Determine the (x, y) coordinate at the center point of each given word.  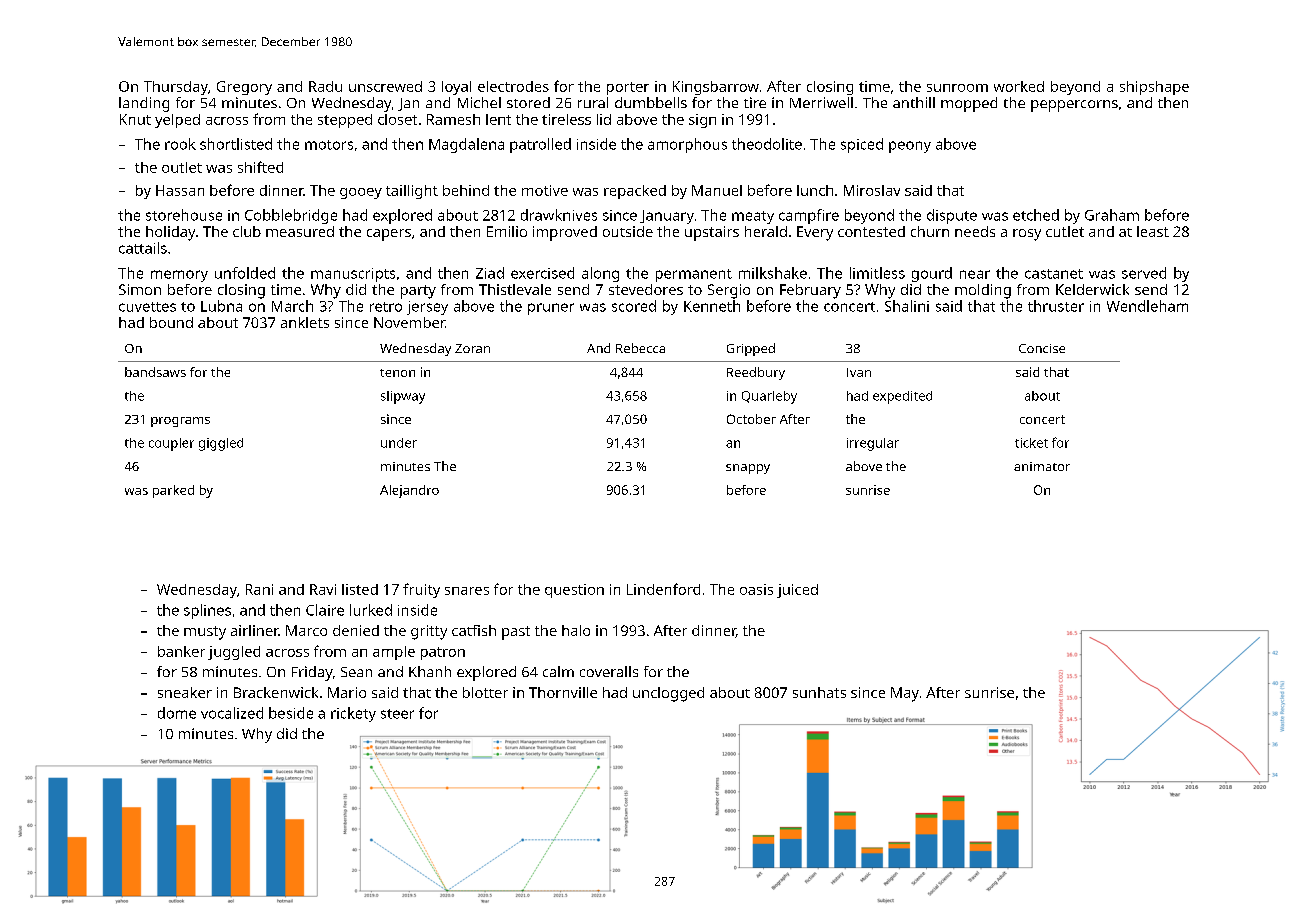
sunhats (819, 692)
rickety (353, 714)
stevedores (646, 289)
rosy (1027, 235)
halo (576, 630)
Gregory (244, 88)
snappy (748, 469)
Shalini (907, 306)
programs (180, 422)
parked (173, 491)
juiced (797, 591)
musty (205, 633)
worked (1019, 86)
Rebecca (640, 348)
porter (628, 88)
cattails (143, 248)
